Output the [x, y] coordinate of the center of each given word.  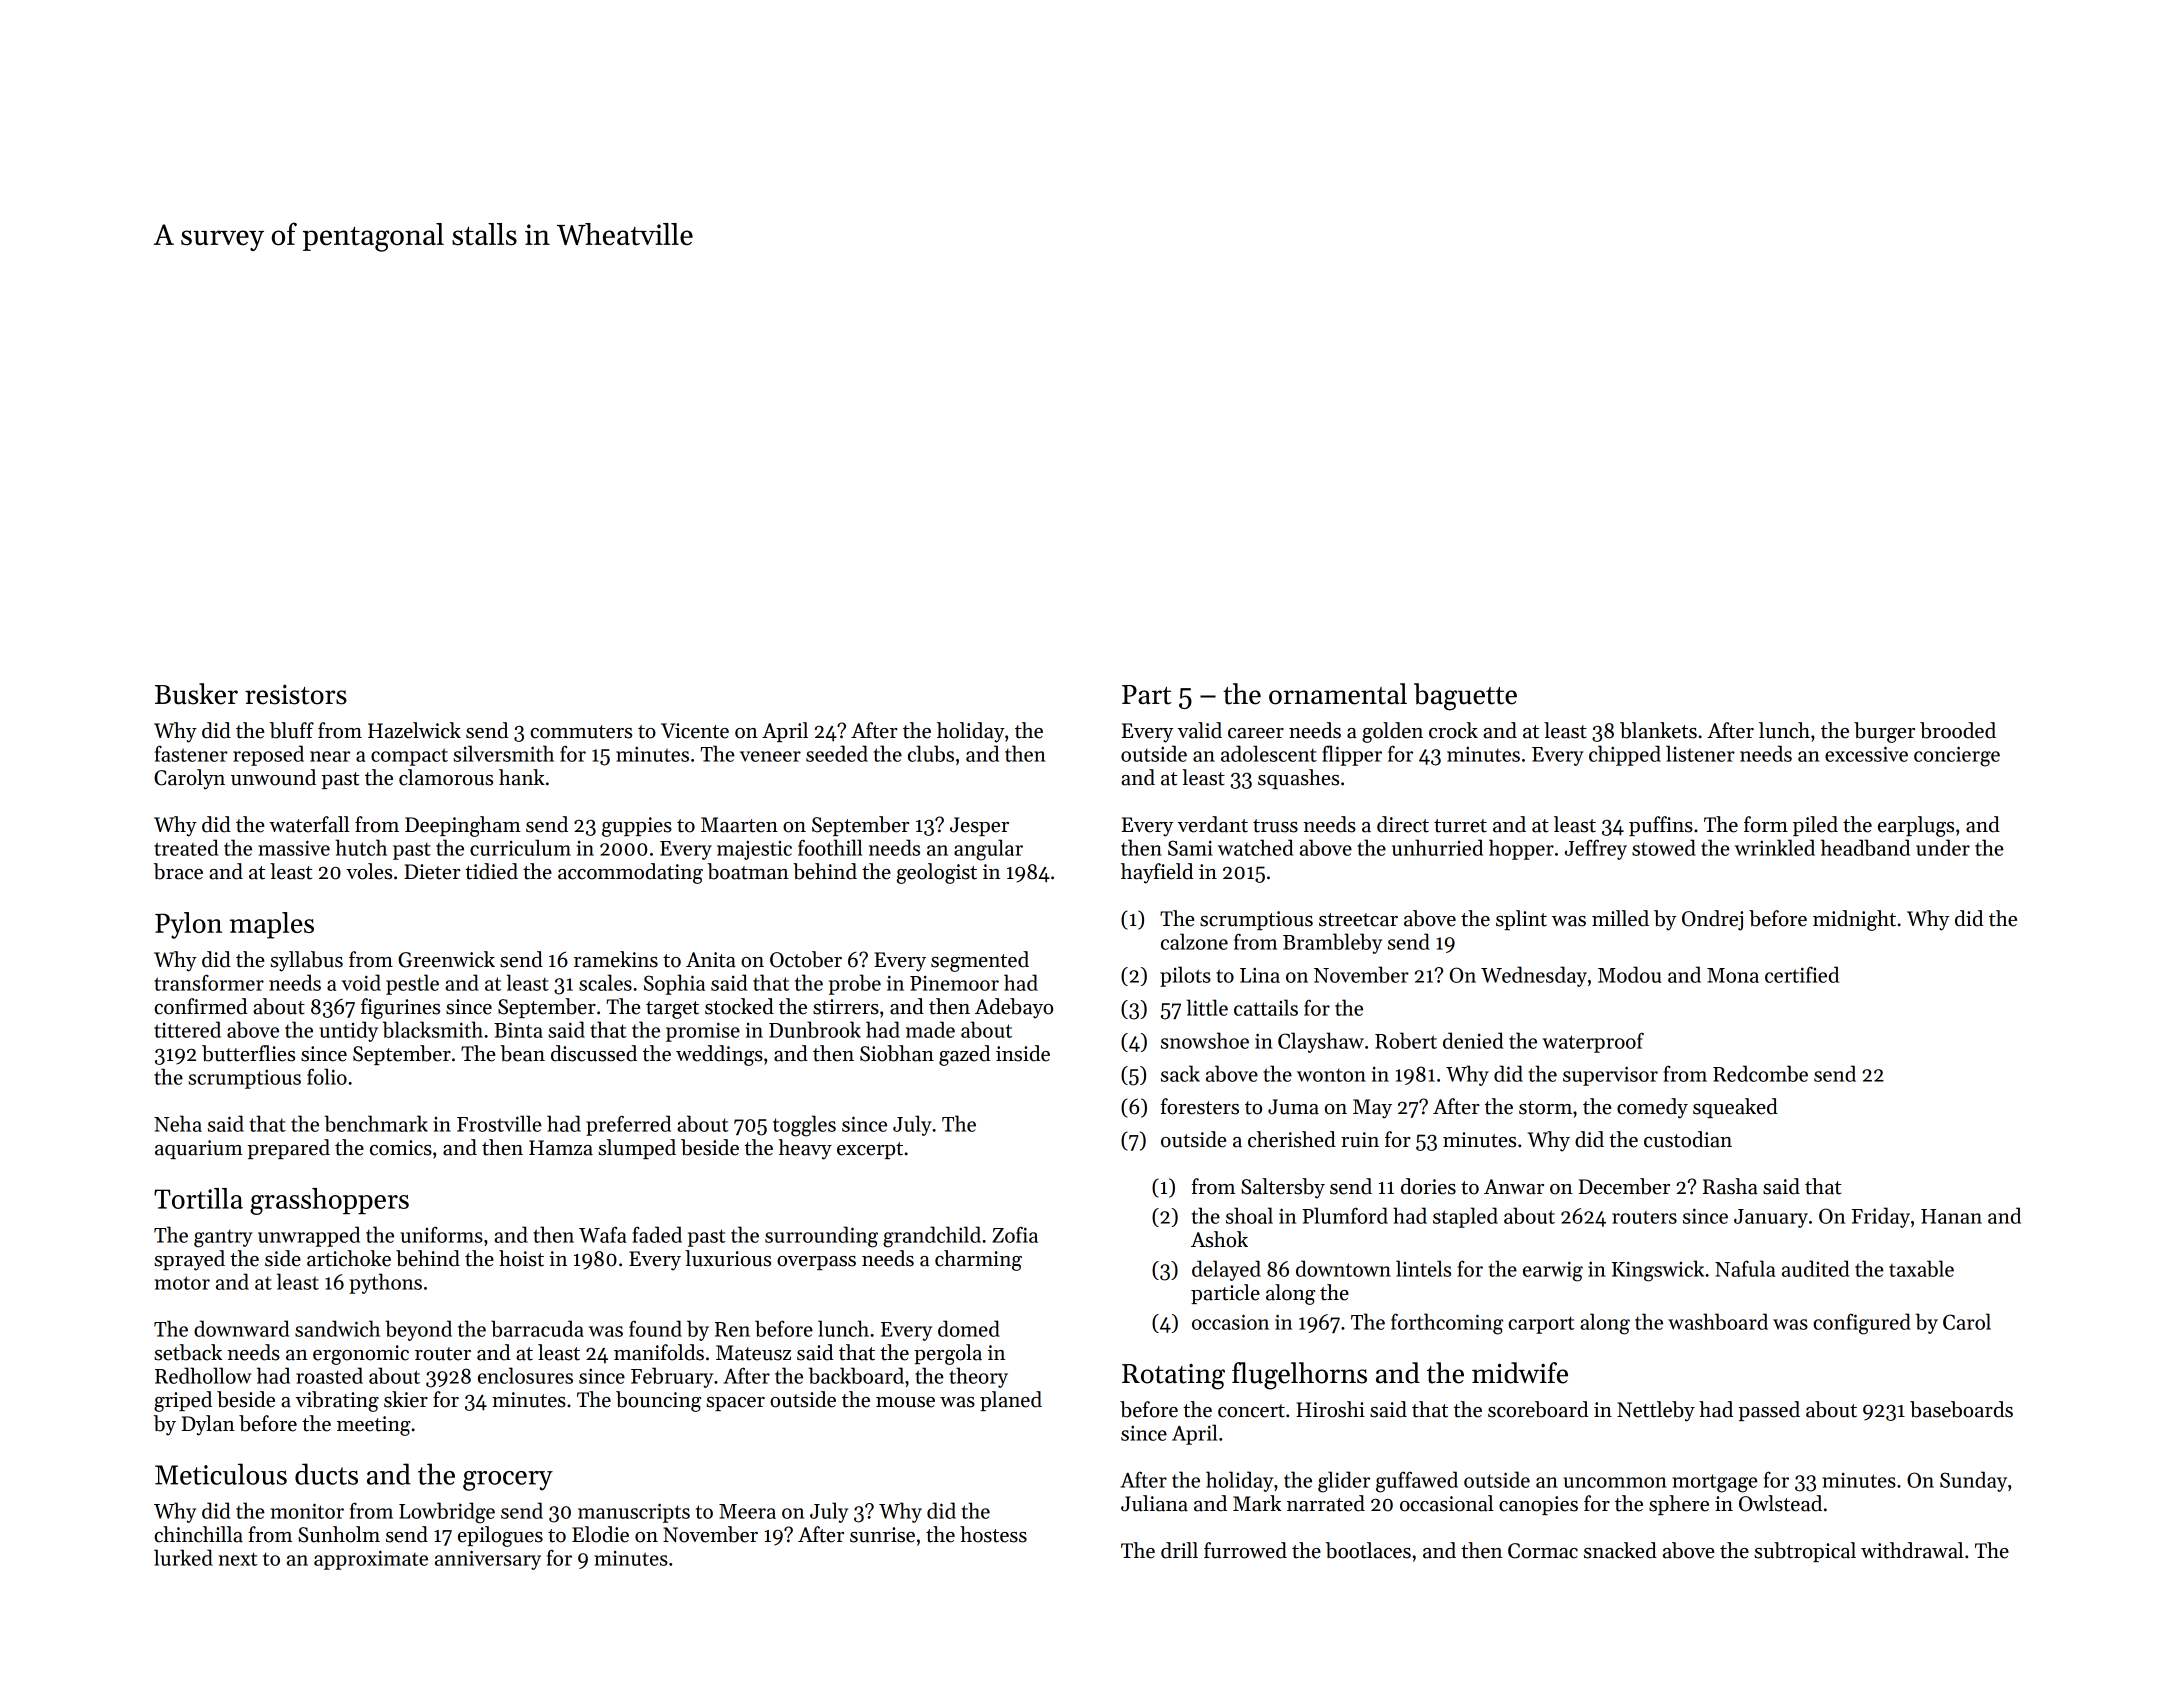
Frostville [499, 1123]
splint [1521, 920]
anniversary [488, 1560]
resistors [296, 694]
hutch [361, 847]
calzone [1194, 941]
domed [969, 1328]
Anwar [1514, 1187]
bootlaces [1368, 1550]
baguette [1465, 697]
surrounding [821, 1237]
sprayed [189, 1260]
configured [1862, 1324]
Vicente [695, 731]
